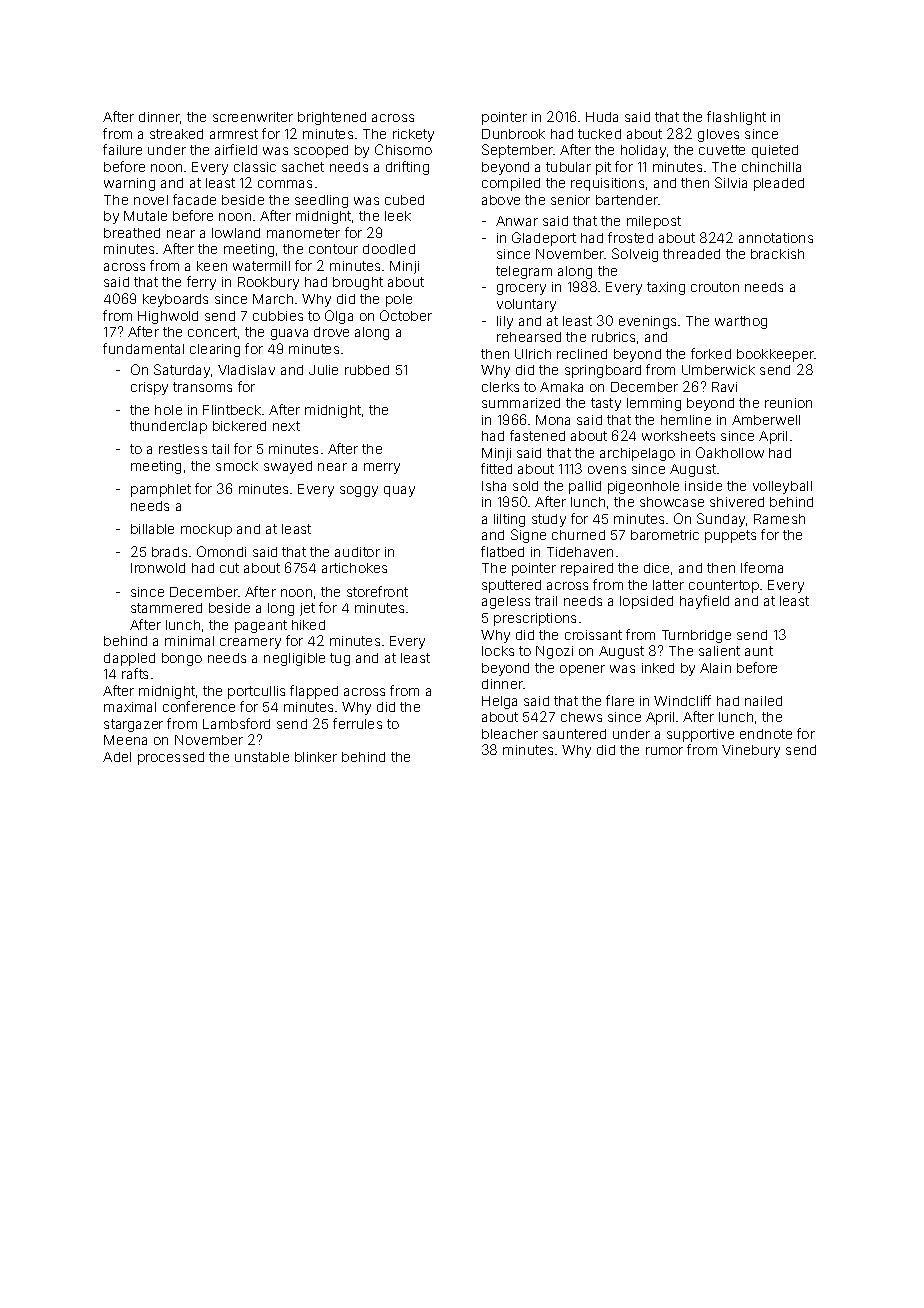 This screenshot has width=924, height=1308. Describe the element at coordinates (367, 370) in the screenshot. I see `rubbed` at that location.
